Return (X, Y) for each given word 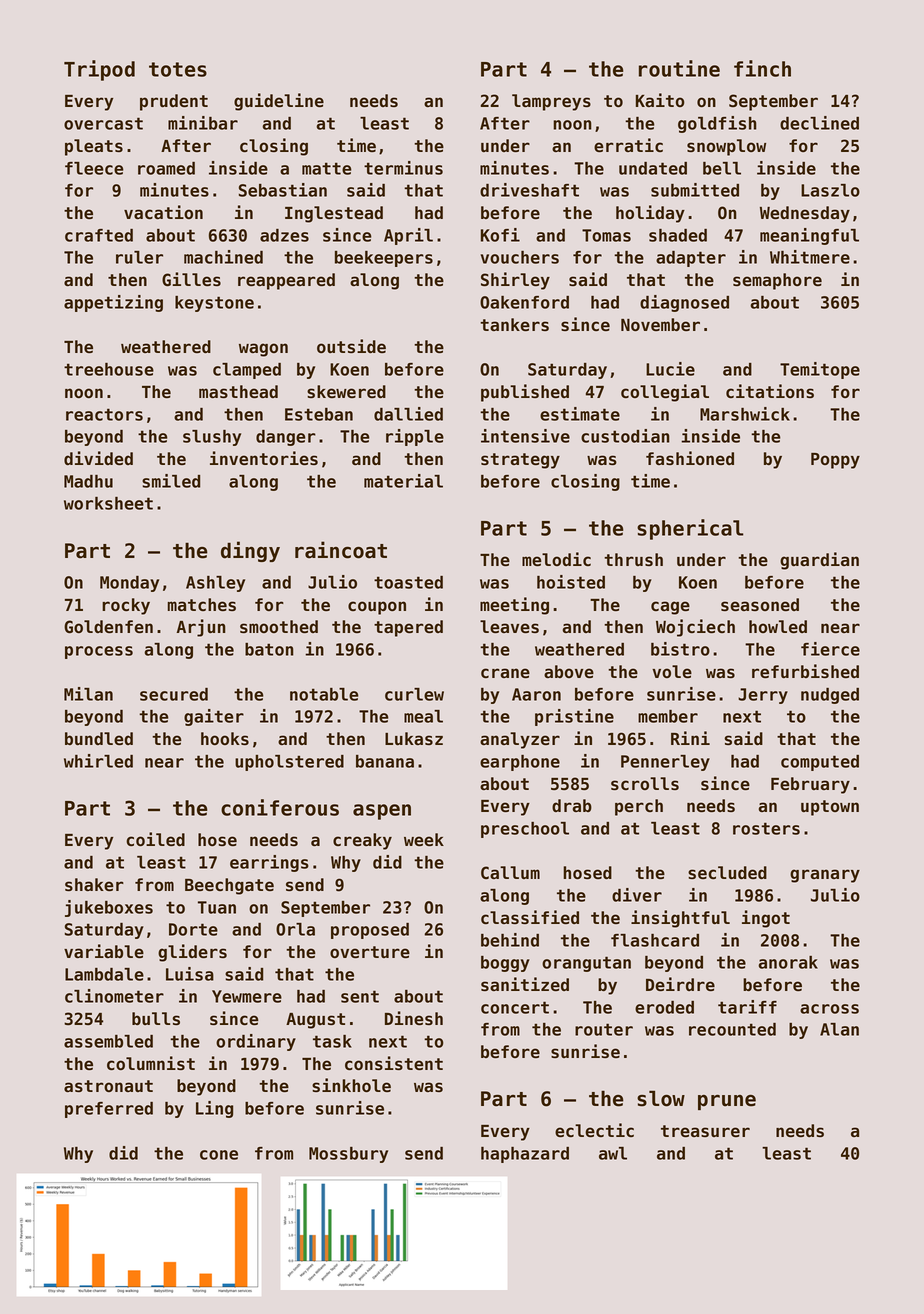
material (403, 481)
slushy (212, 438)
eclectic (594, 1130)
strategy (520, 461)
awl (613, 1153)
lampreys (551, 102)
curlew (414, 694)
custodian (625, 436)
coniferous (280, 807)
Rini (690, 738)
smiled (171, 481)
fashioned (690, 458)
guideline (279, 102)
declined (819, 123)
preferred (109, 1110)
